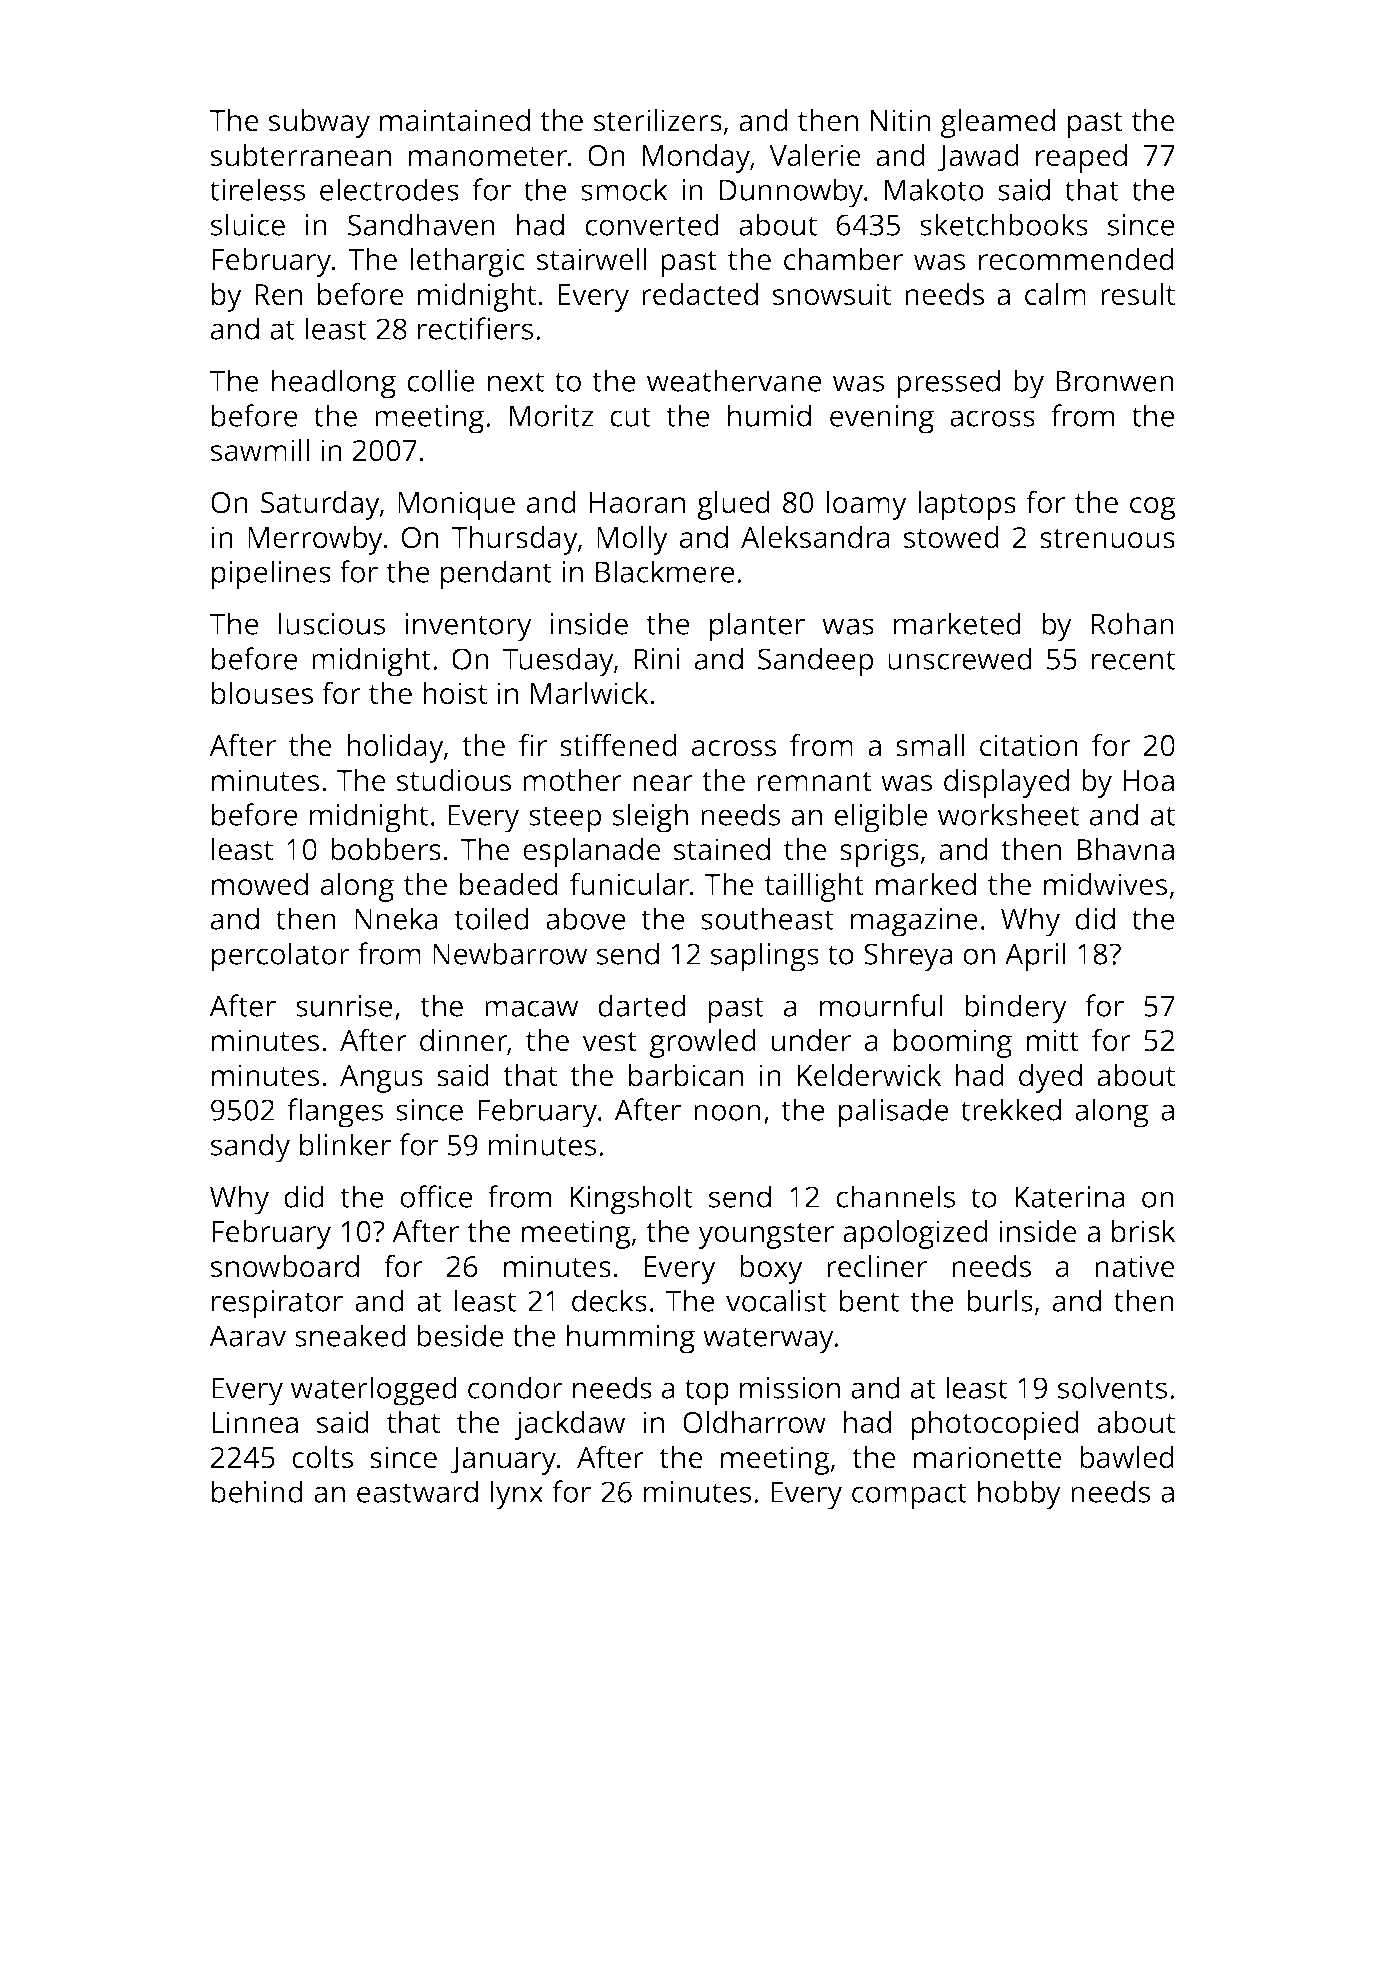 This screenshot has height=1969, width=1386. I want to click on percolator, so click(281, 957).
